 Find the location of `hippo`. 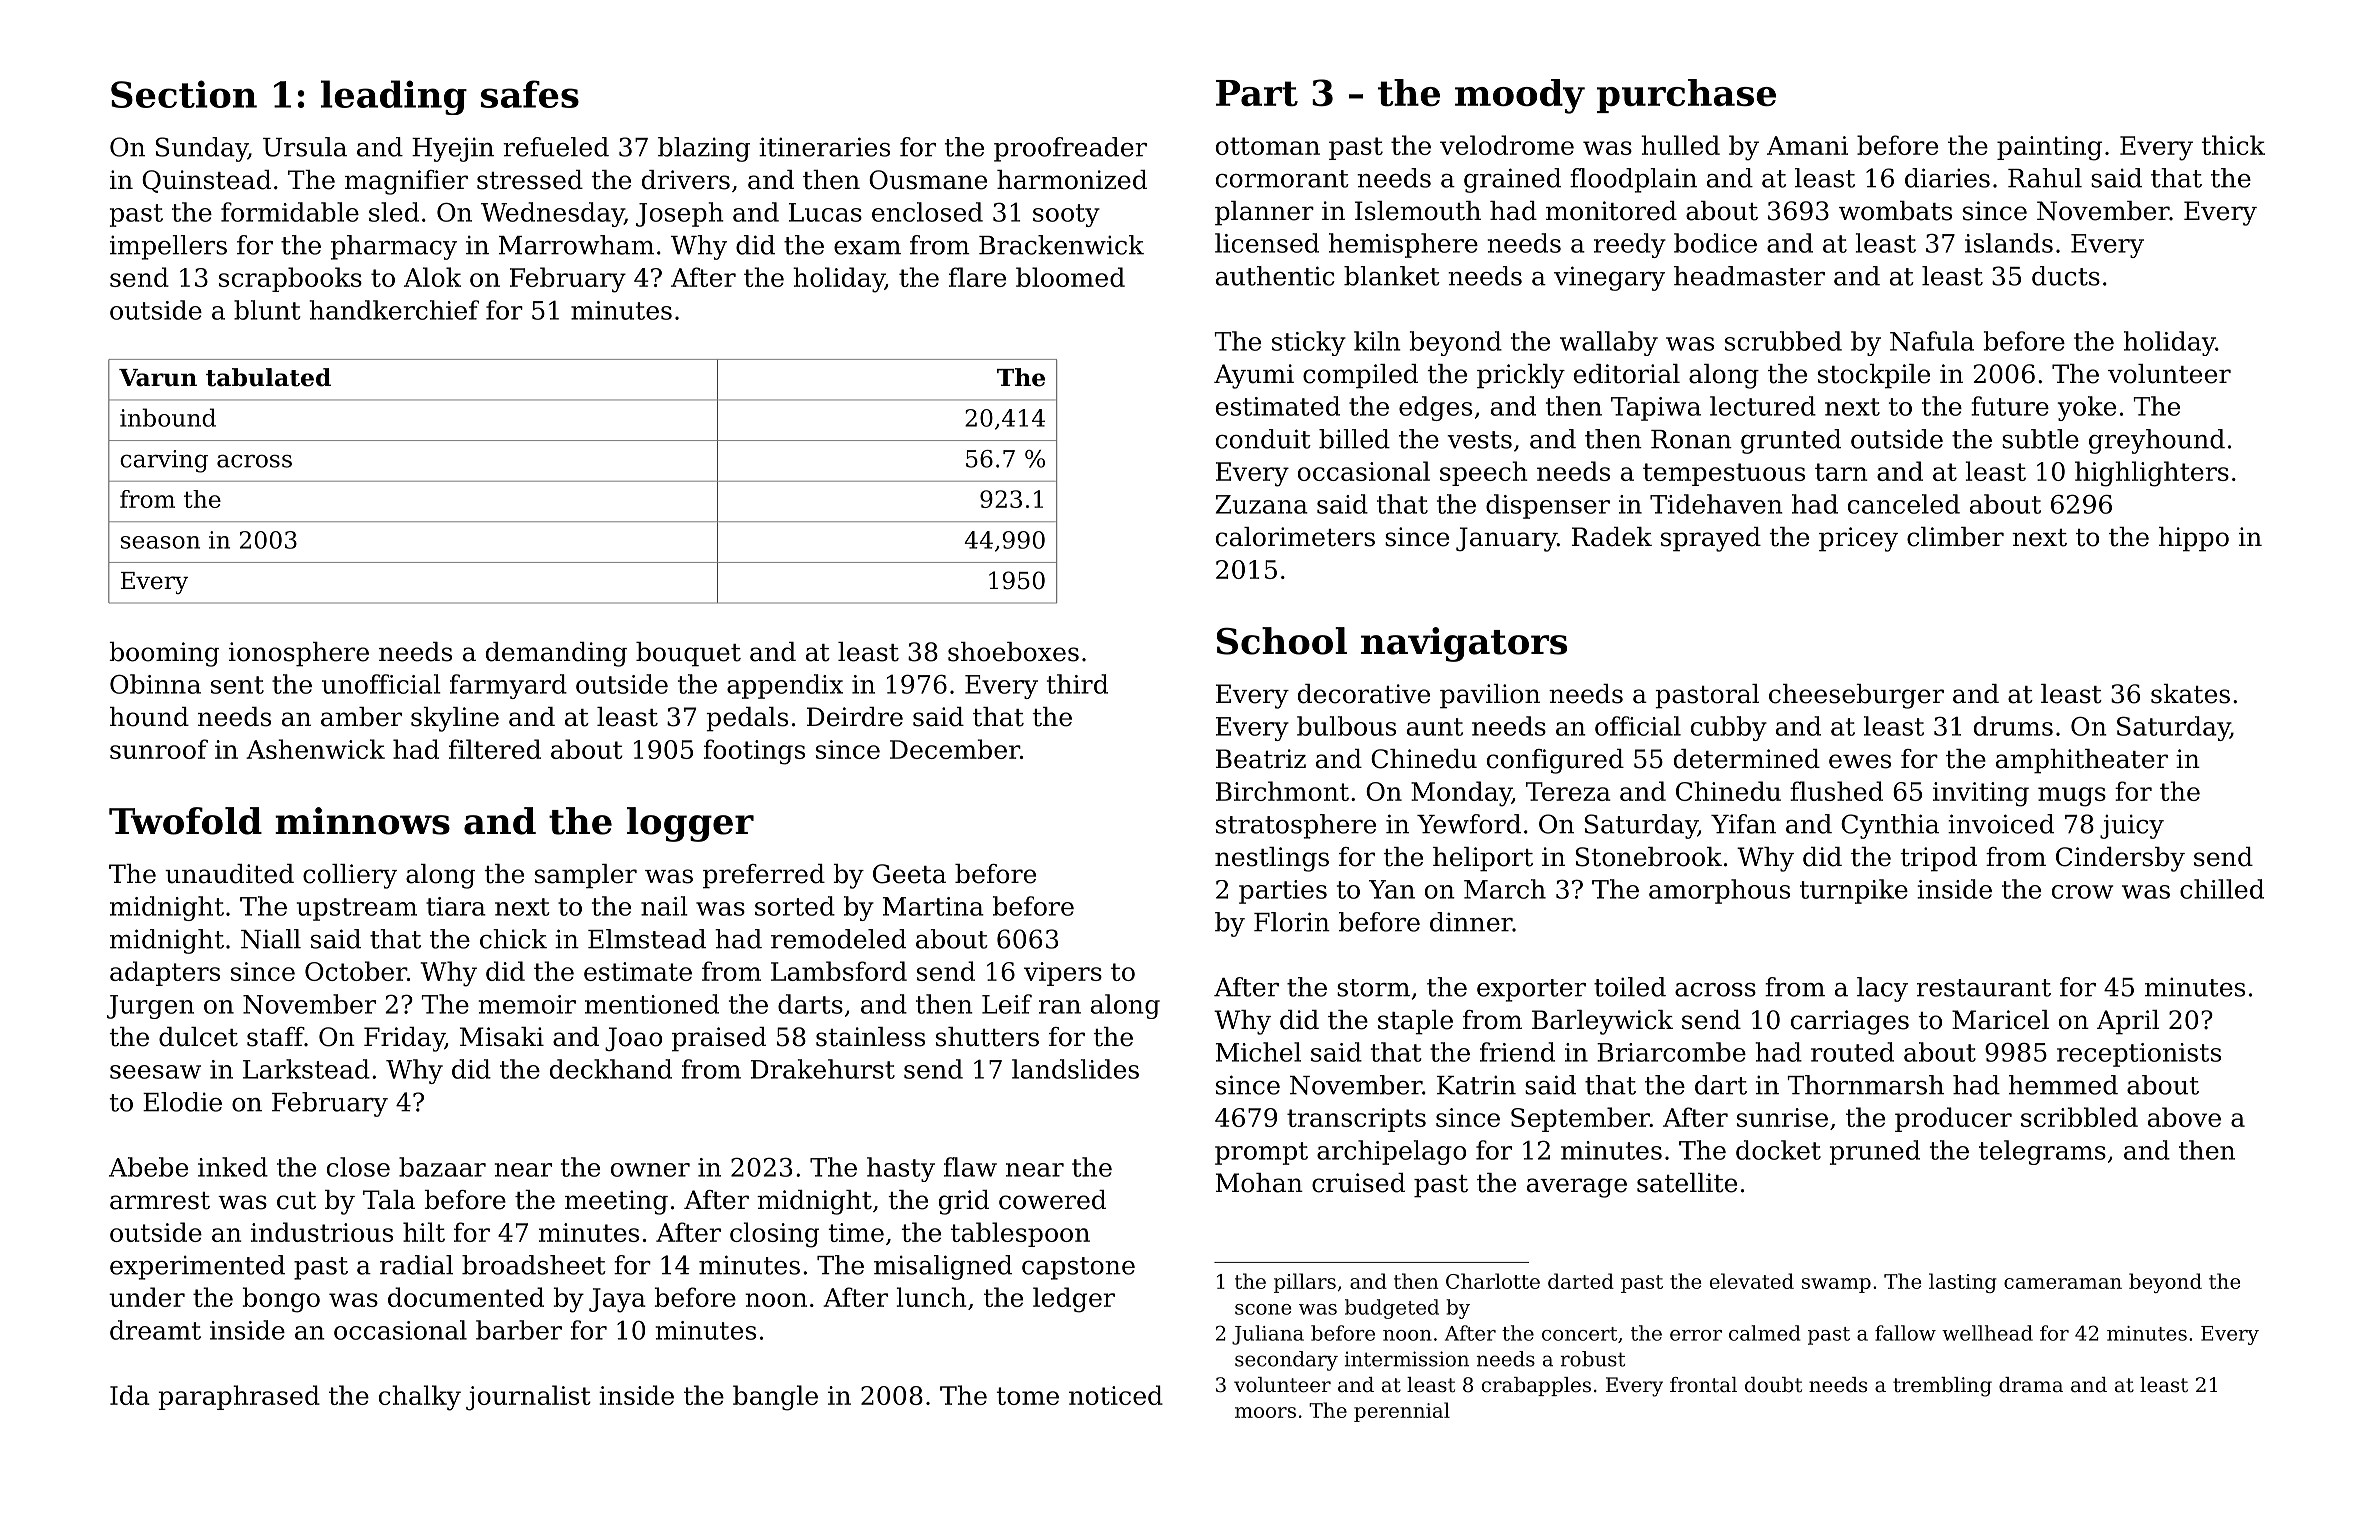

hippo is located at coordinates (2194, 539).
